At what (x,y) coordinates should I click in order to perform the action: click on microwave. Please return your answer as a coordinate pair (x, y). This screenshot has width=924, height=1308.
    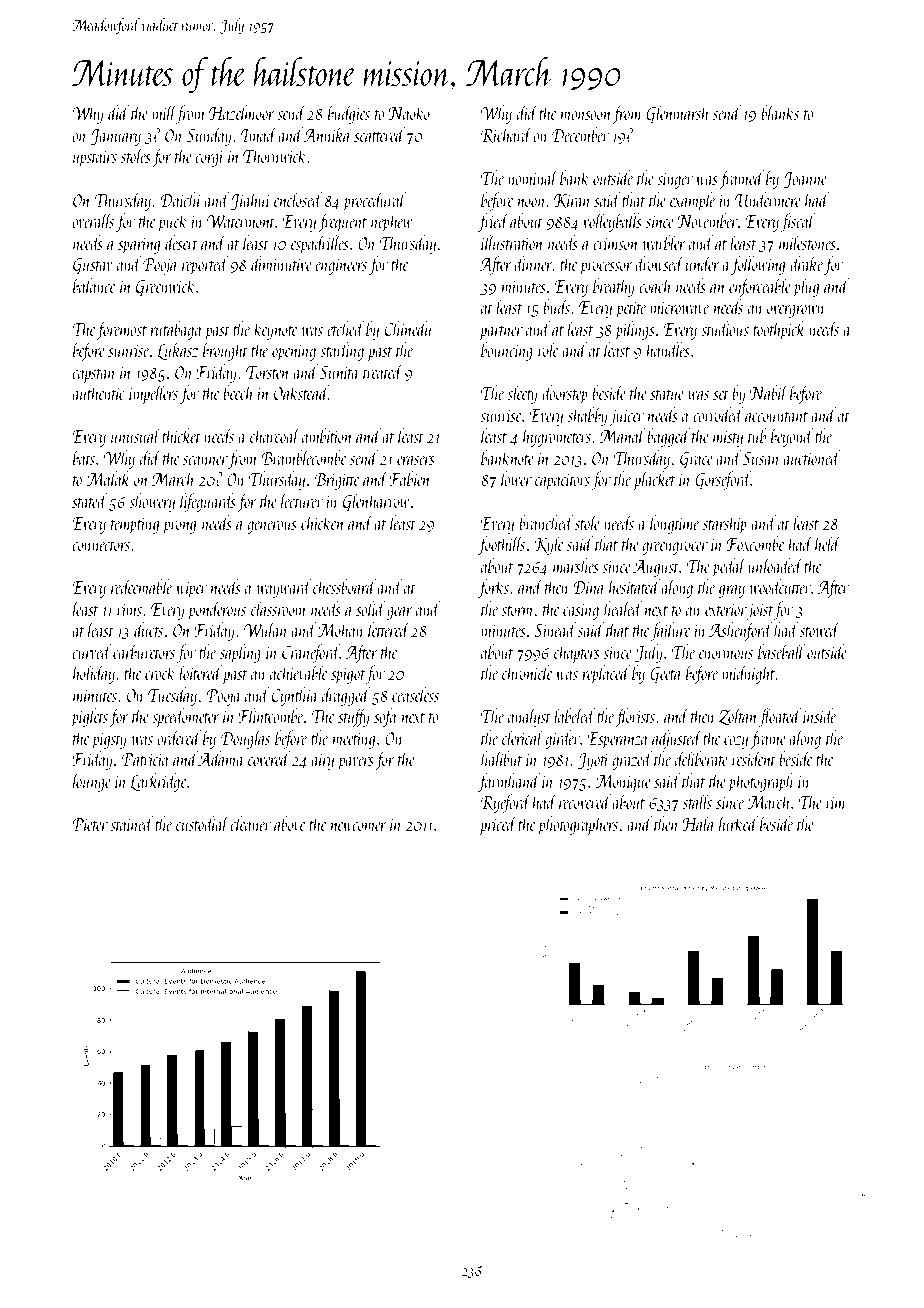
    Looking at the image, I should click on (679, 308).
